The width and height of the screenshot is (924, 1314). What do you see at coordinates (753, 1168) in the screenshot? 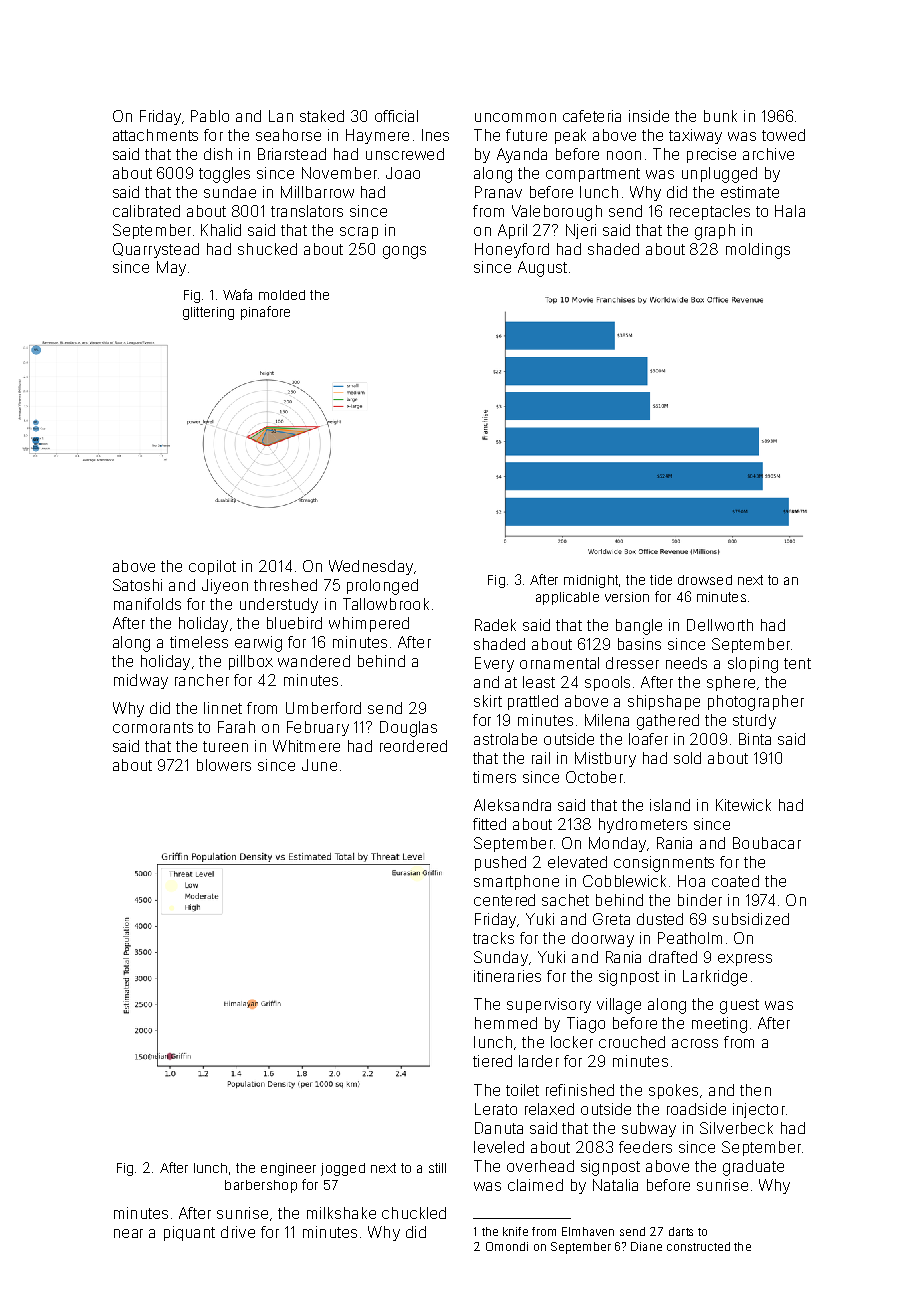
I see `graduate` at bounding box center [753, 1168].
